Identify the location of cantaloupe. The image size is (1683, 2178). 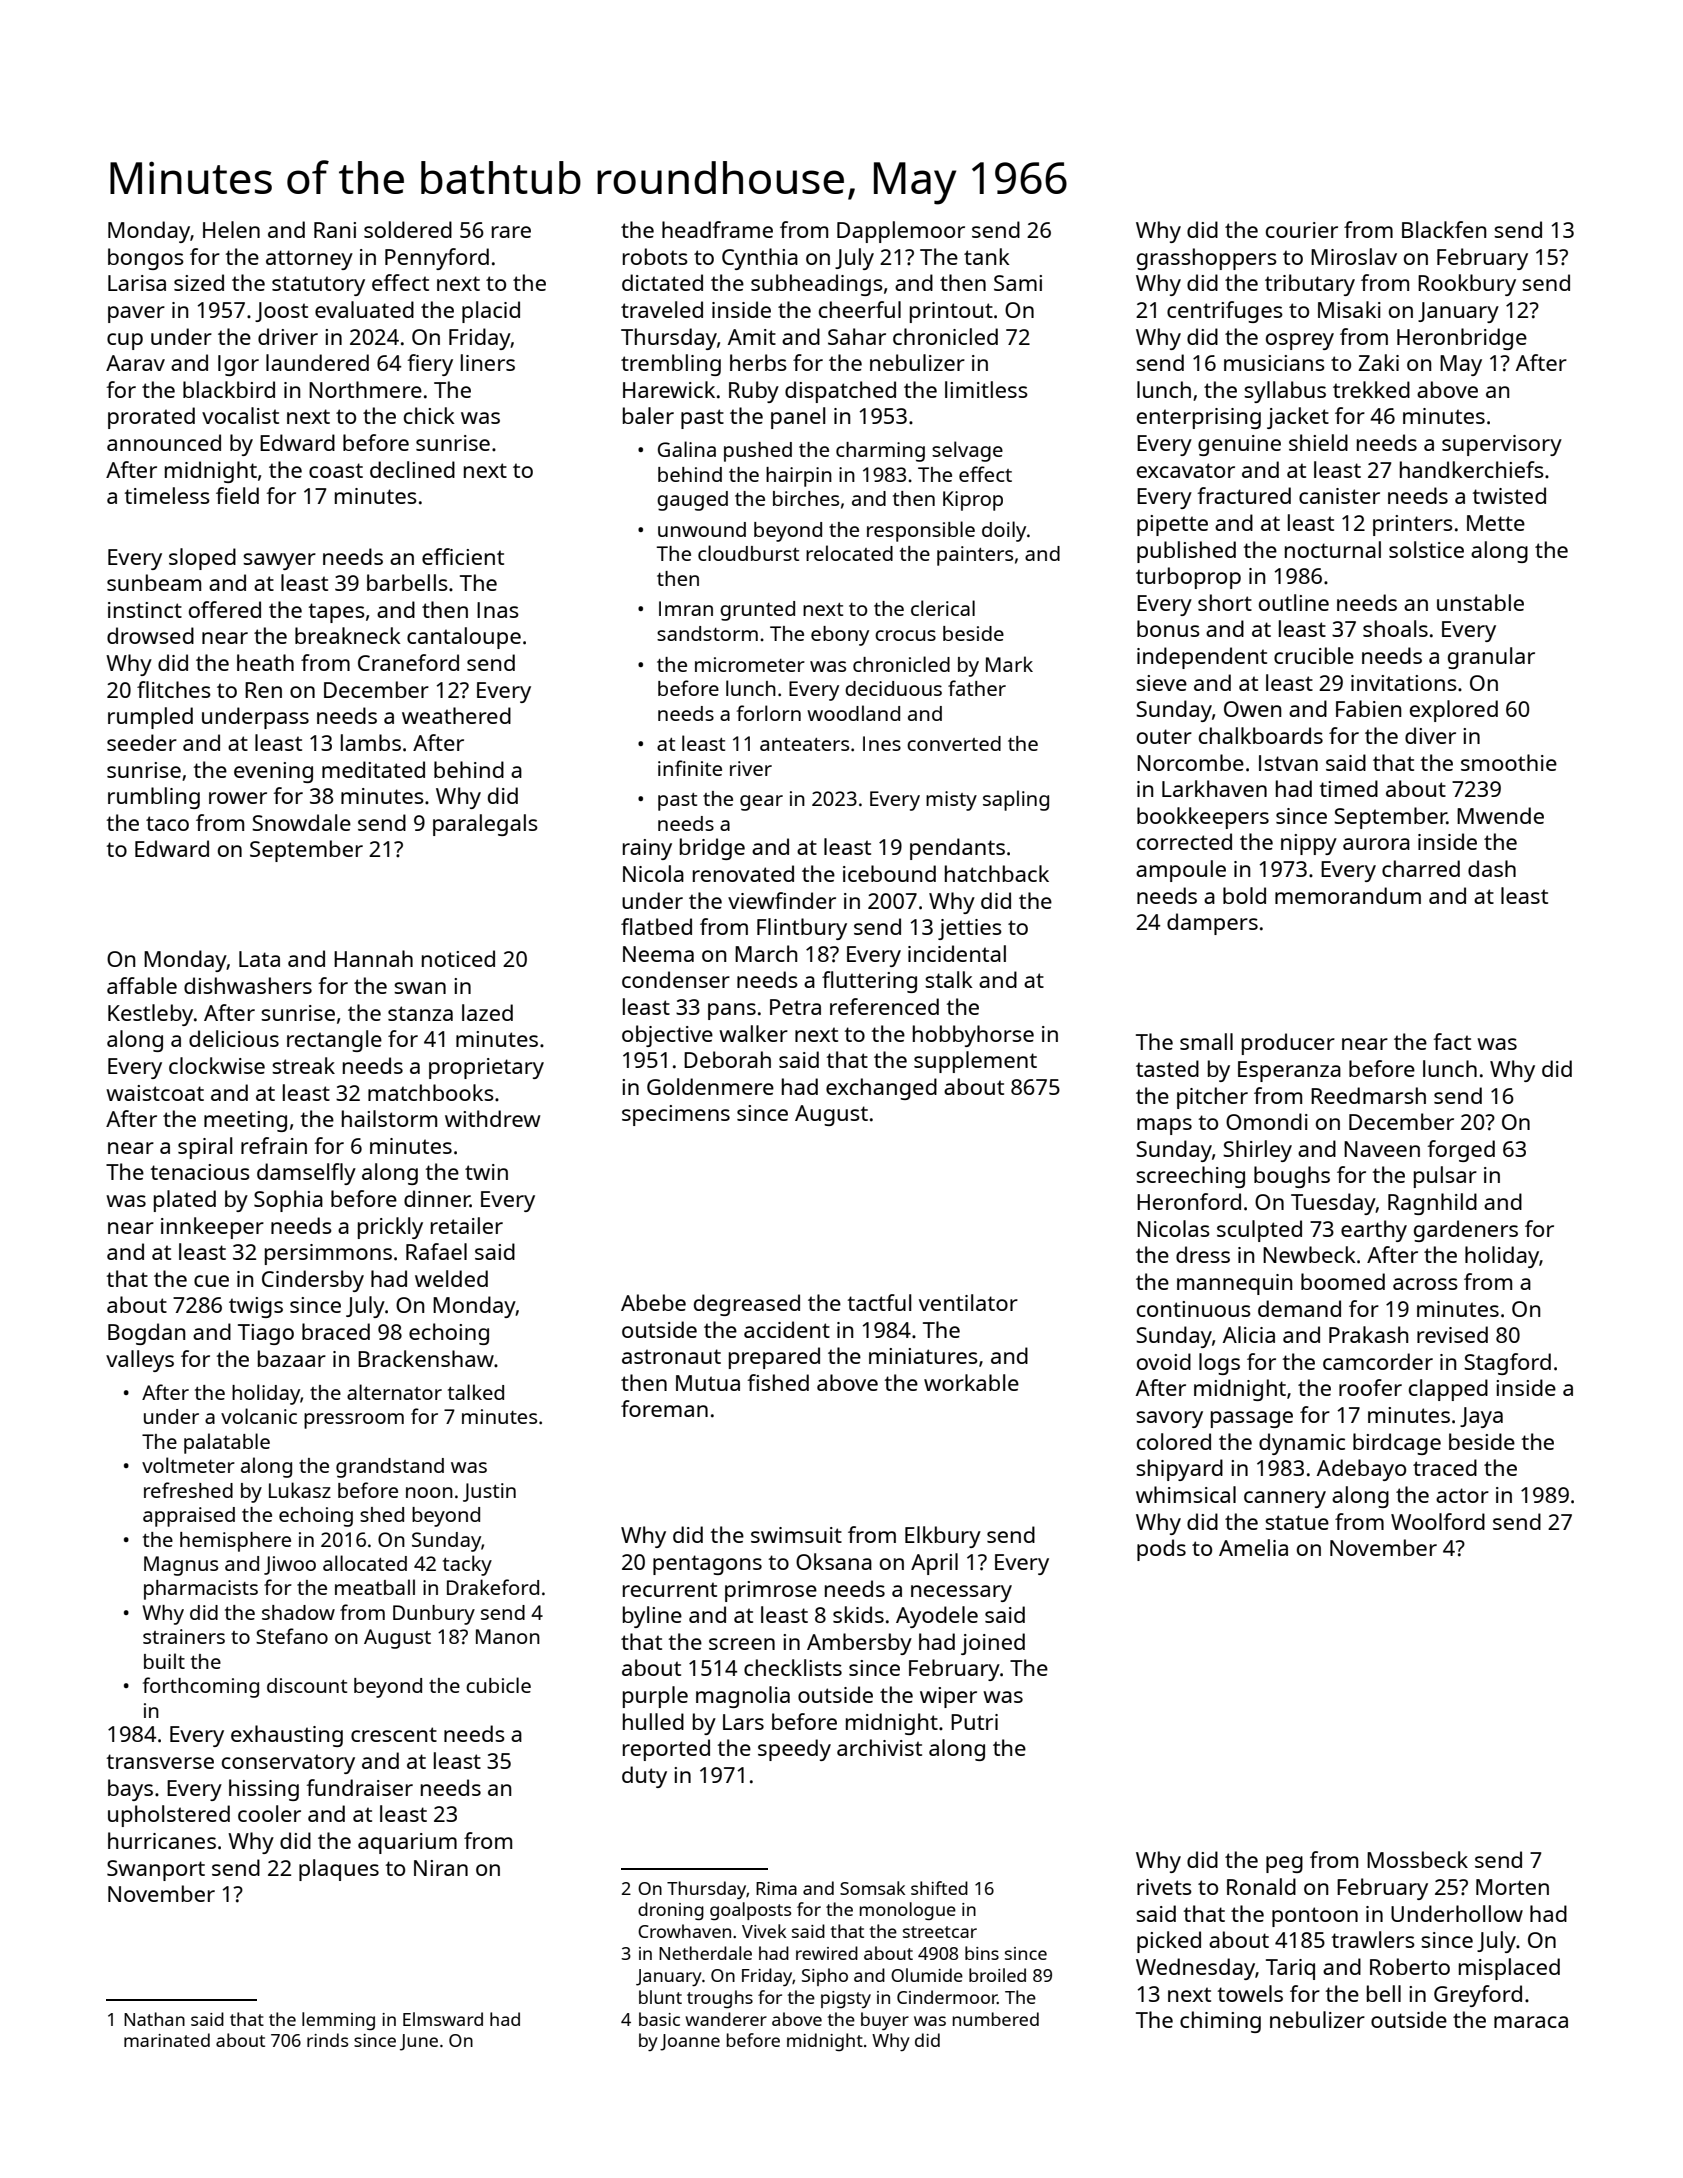
(464, 638).
